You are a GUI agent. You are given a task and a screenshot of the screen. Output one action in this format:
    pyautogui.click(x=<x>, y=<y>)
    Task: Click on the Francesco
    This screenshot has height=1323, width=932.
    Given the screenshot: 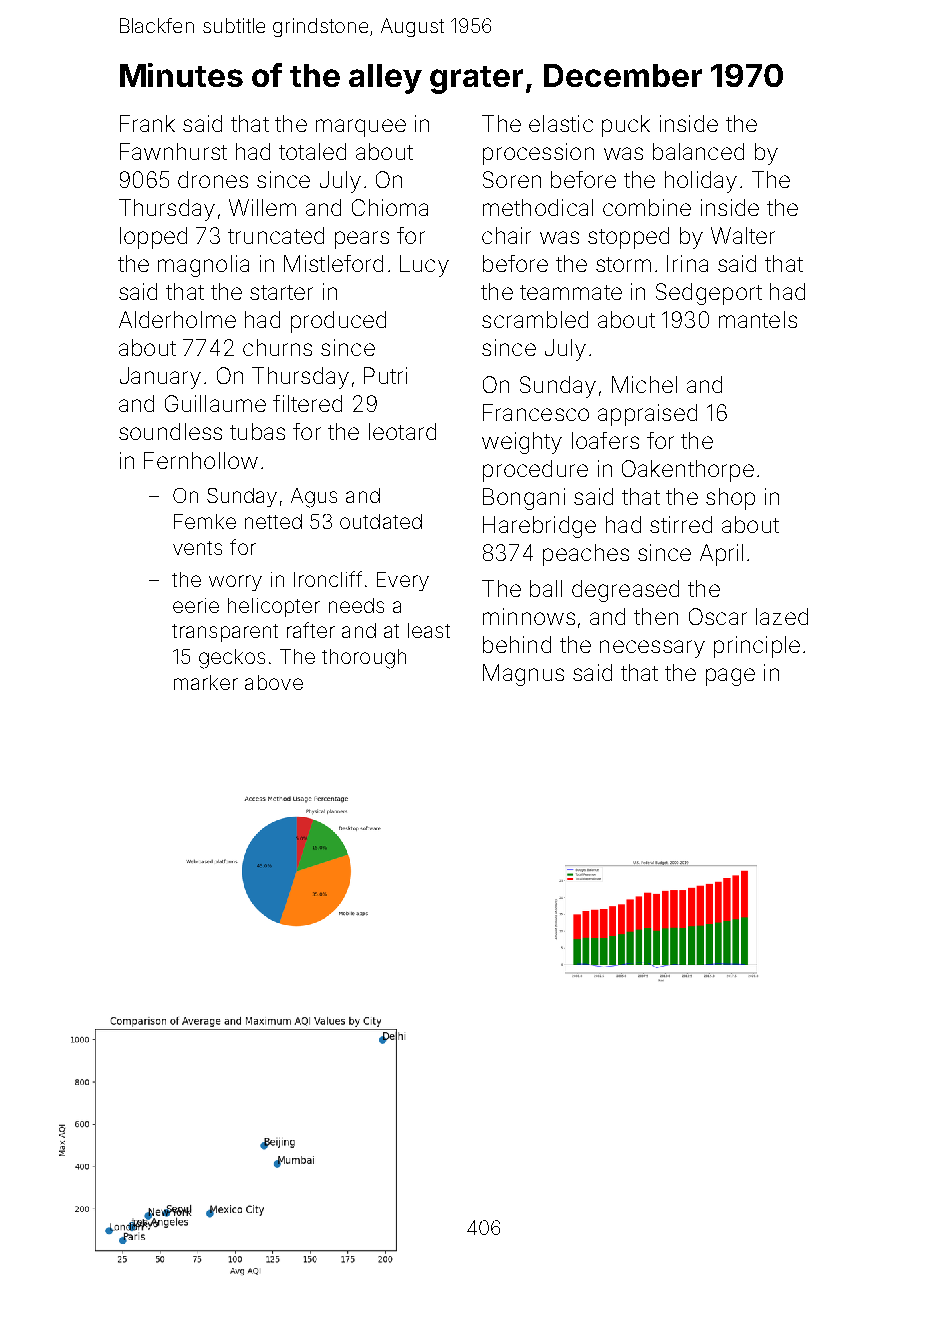 What is the action you would take?
    pyautogui.click(x=536, y=412)
